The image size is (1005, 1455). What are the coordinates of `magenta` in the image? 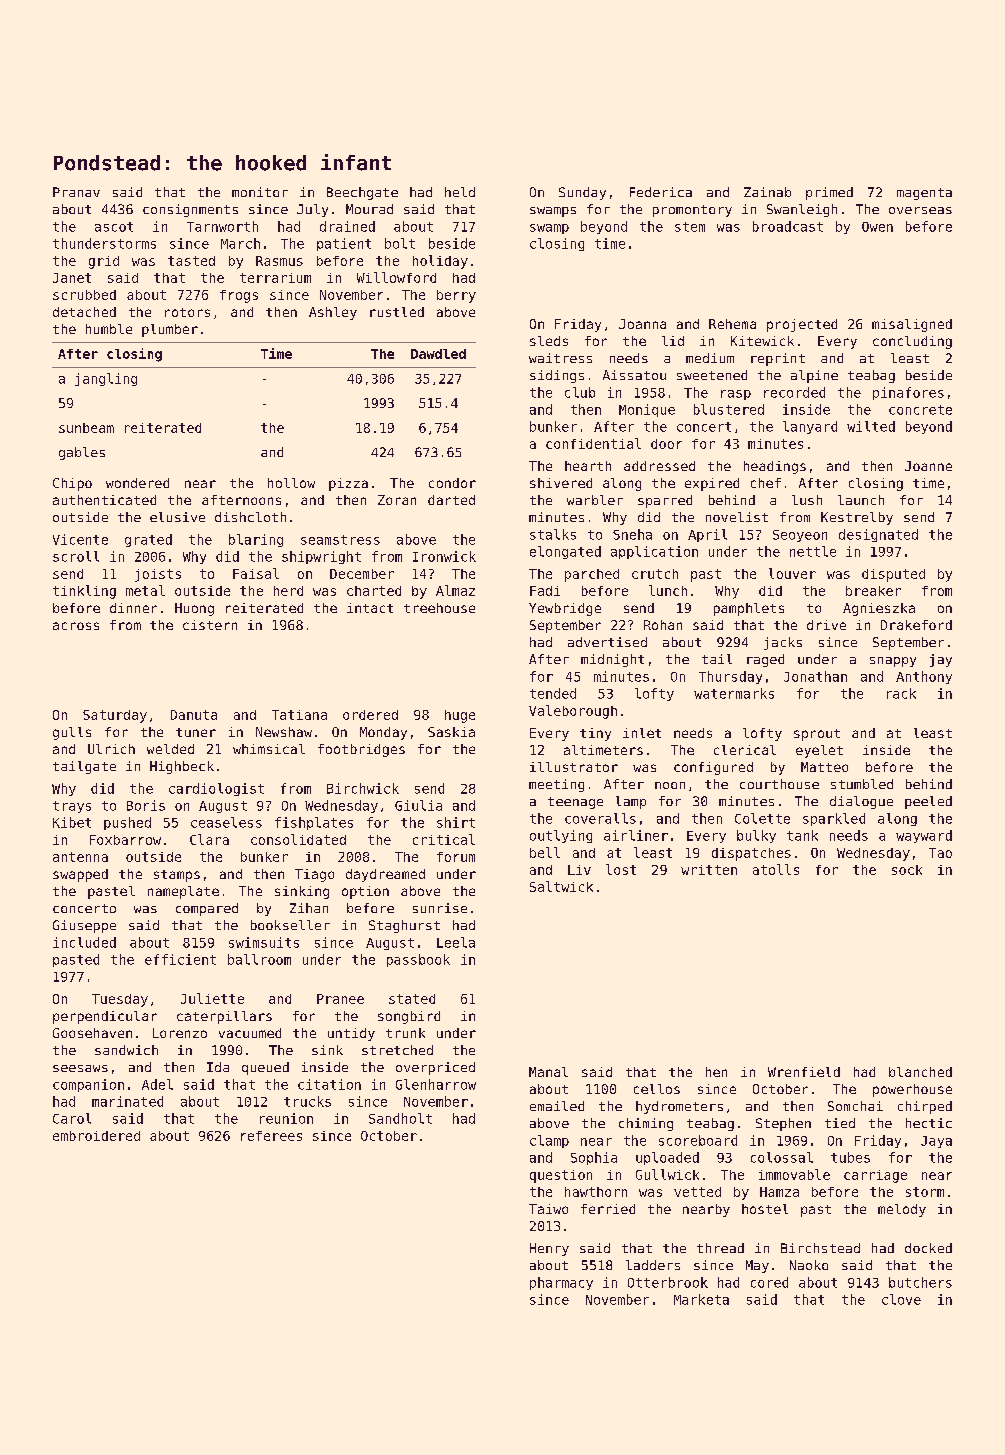 It's located at (924, 194).
